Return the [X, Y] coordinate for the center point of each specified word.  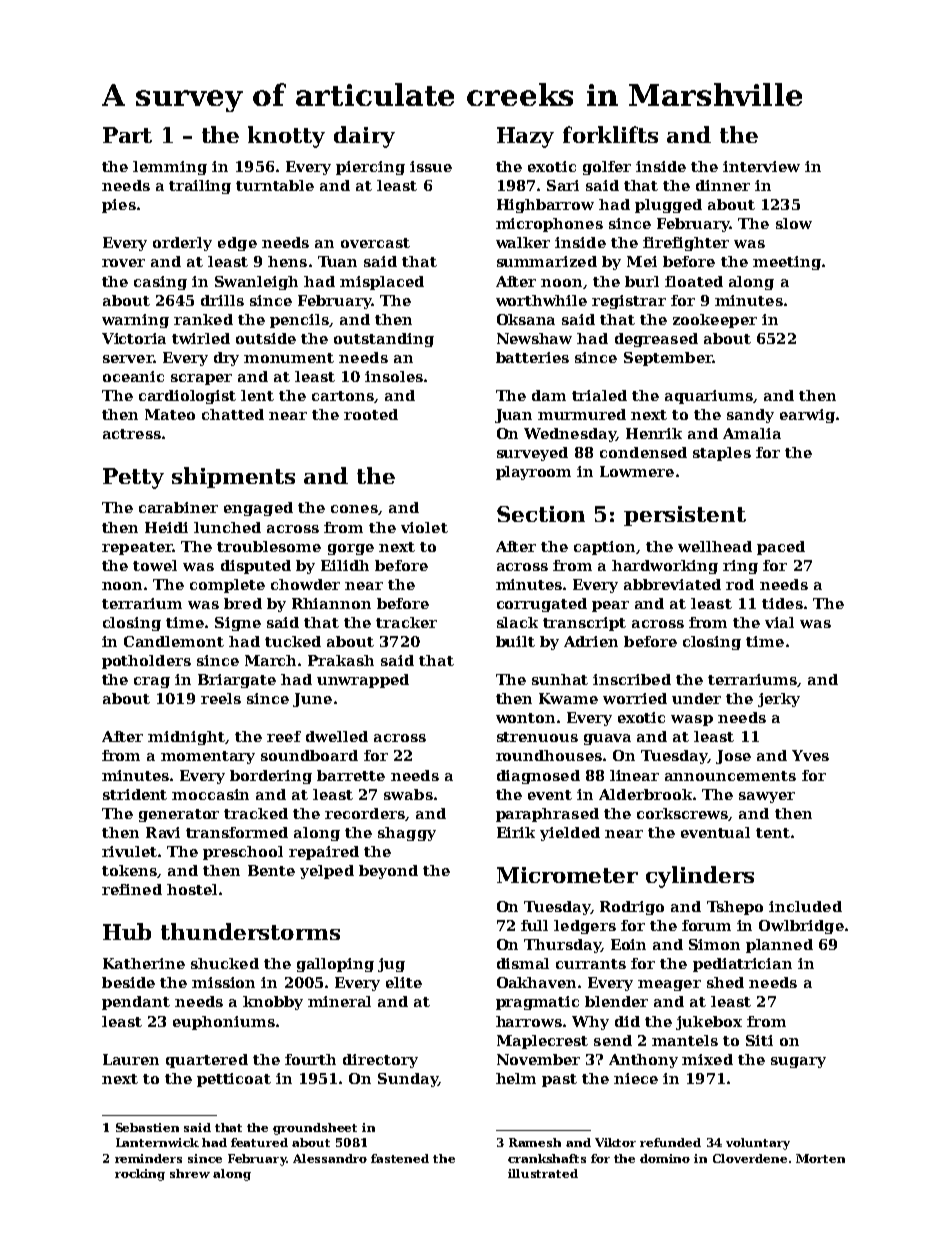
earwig [807, 416]
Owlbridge [801, 927]
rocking [140, 1175]
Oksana [526, 319]
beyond [388, 872]
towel [155, 565]
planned [779, 946]
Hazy [525, 137]
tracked [256, 813]
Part [127, 135]
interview [761, 166]
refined [132, 889]
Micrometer [567, 875]
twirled [201, 338]
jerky [779, 700]
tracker [406, 622]
